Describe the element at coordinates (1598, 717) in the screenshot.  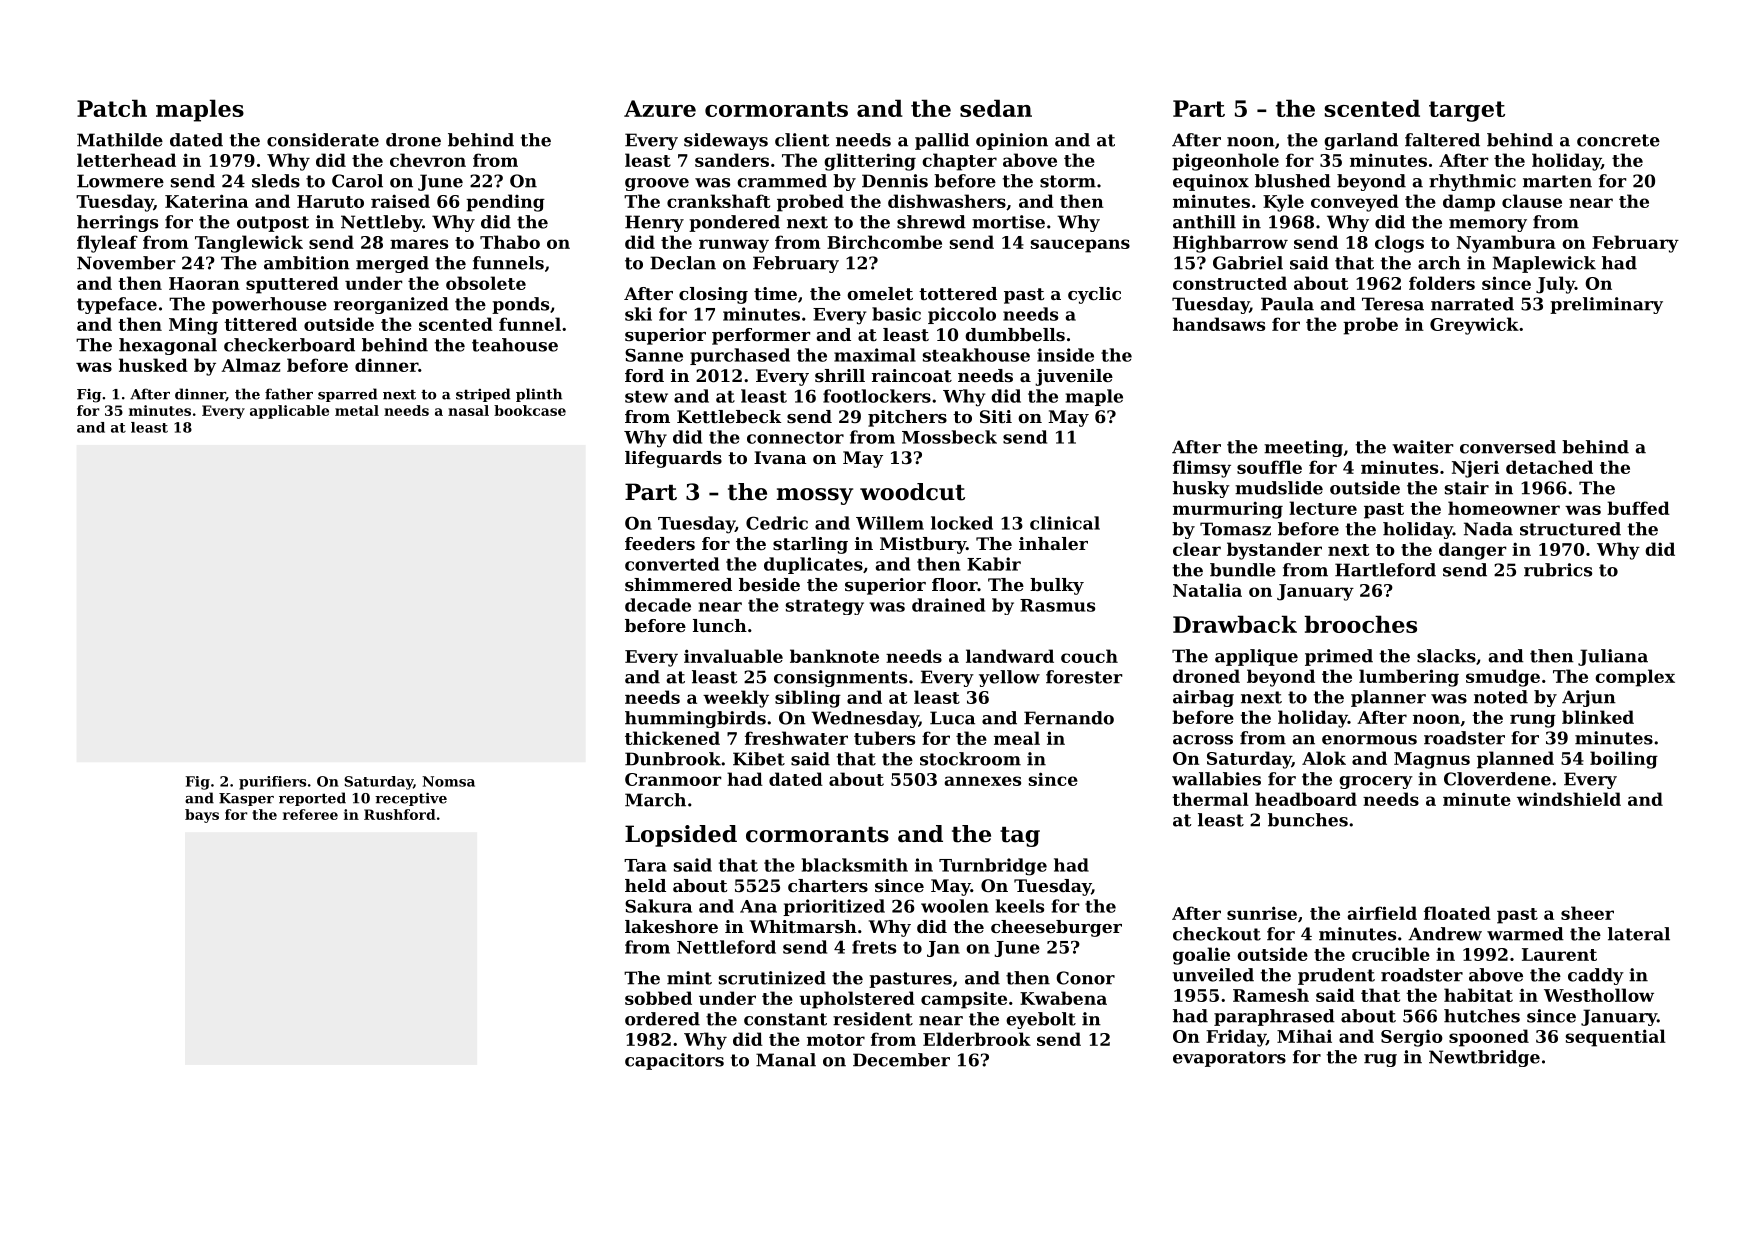
I see `blinked` at that location.
